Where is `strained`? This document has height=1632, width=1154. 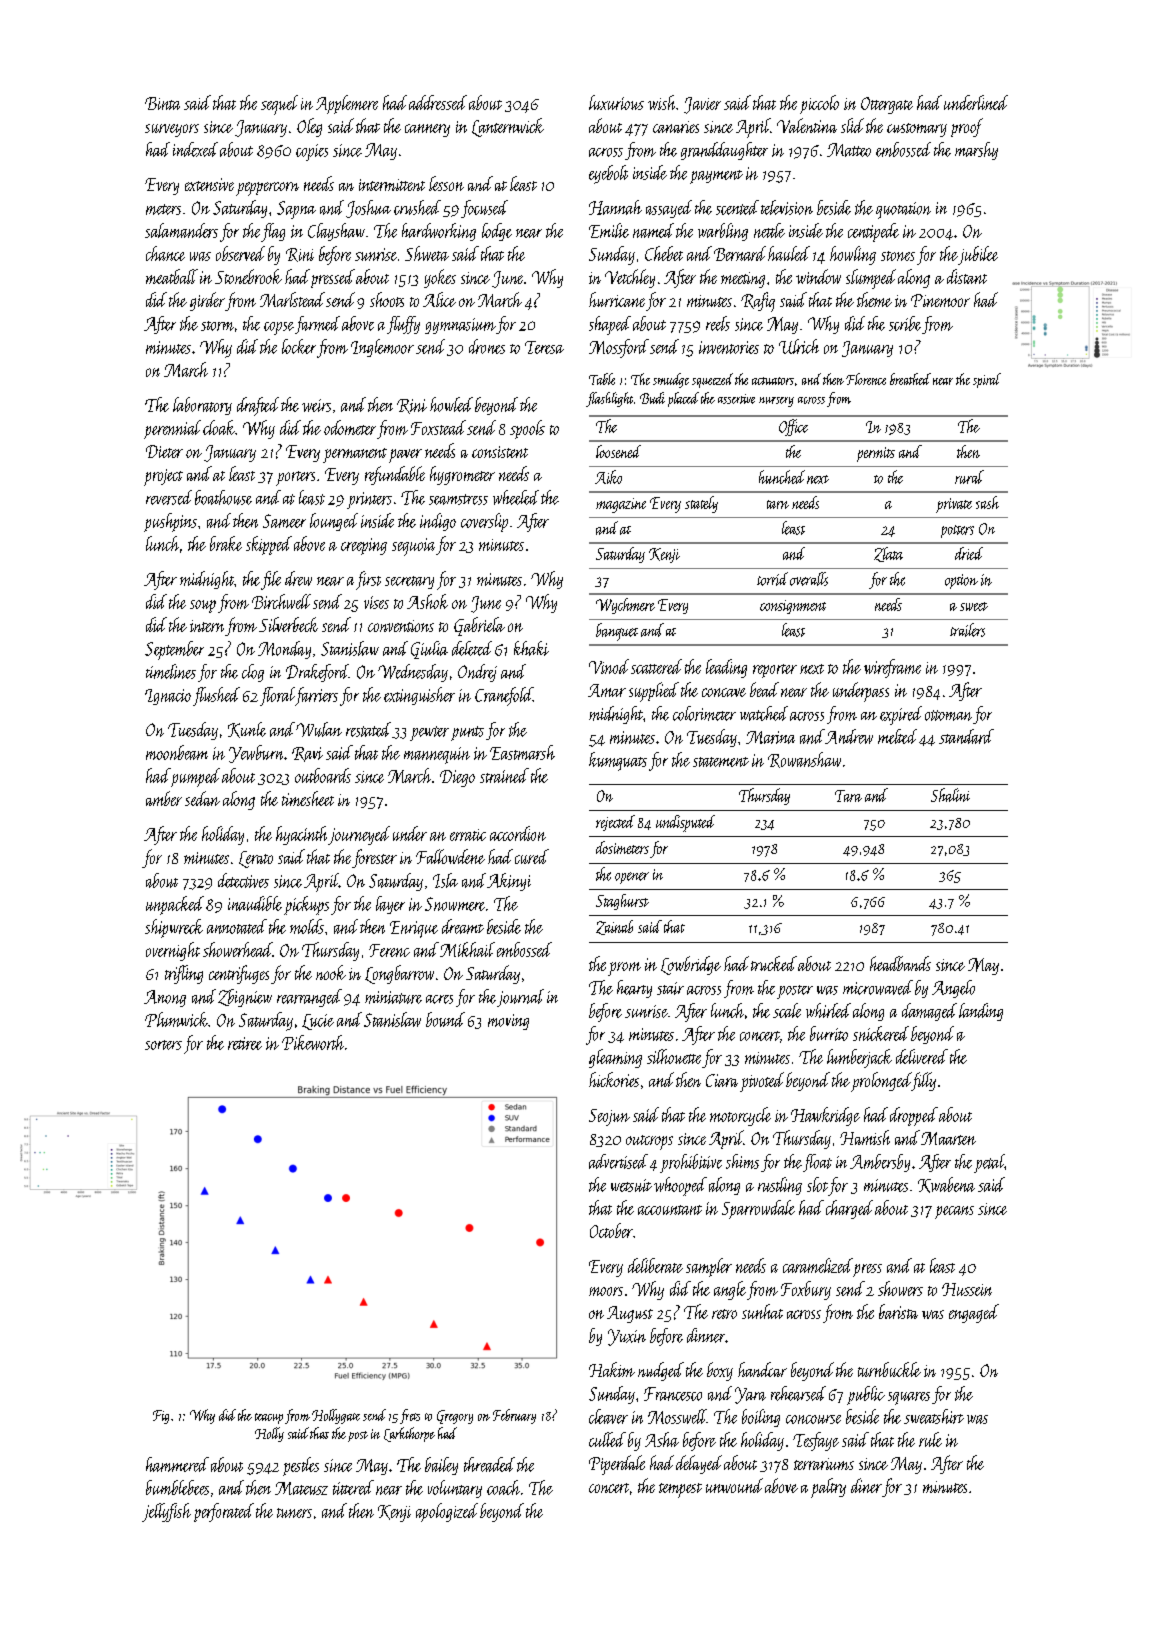 strained is located at coordinates (504, 775).
